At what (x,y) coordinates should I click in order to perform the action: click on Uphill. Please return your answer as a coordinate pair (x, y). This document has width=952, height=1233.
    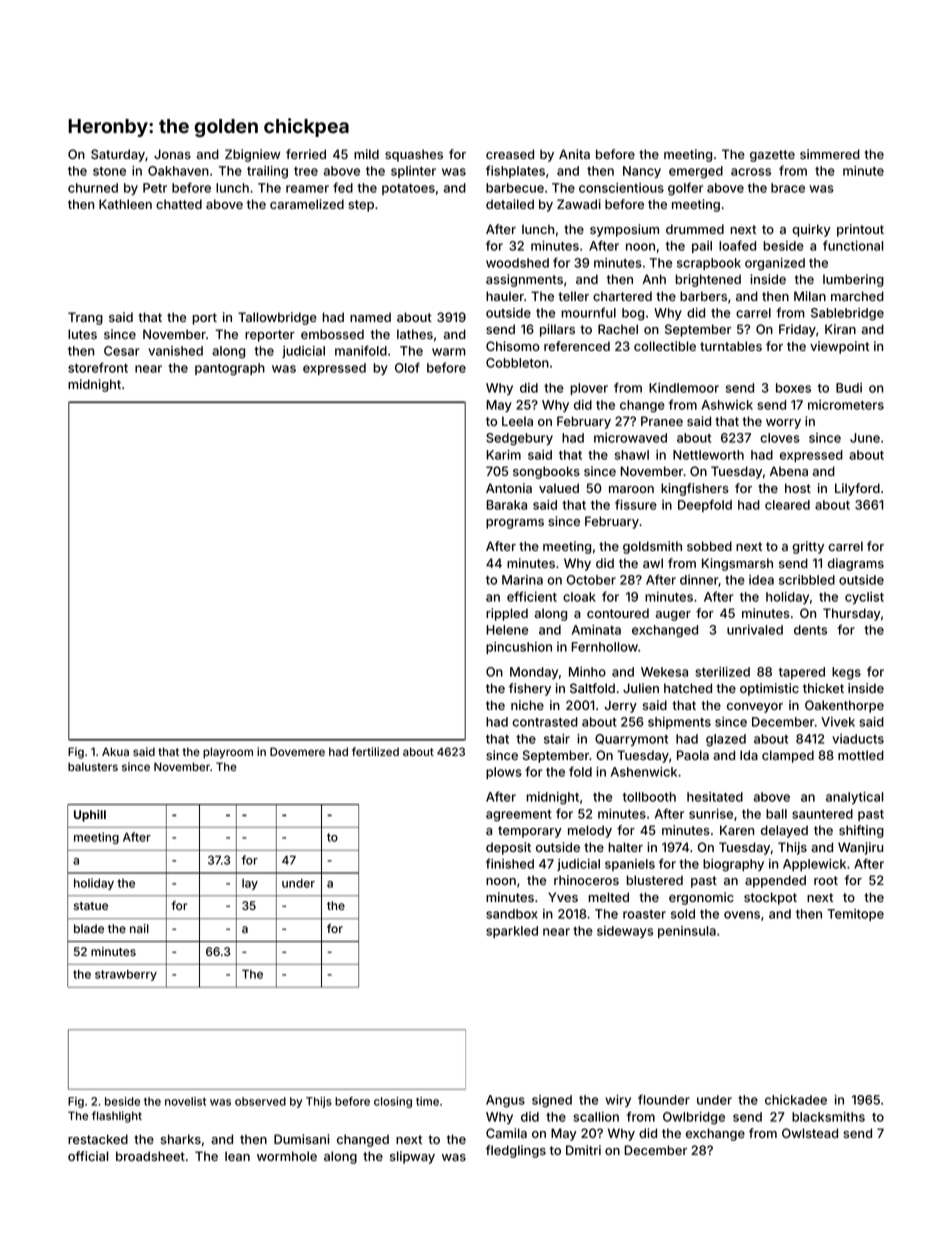
    Looking at the image, I should click on (90, 816).
